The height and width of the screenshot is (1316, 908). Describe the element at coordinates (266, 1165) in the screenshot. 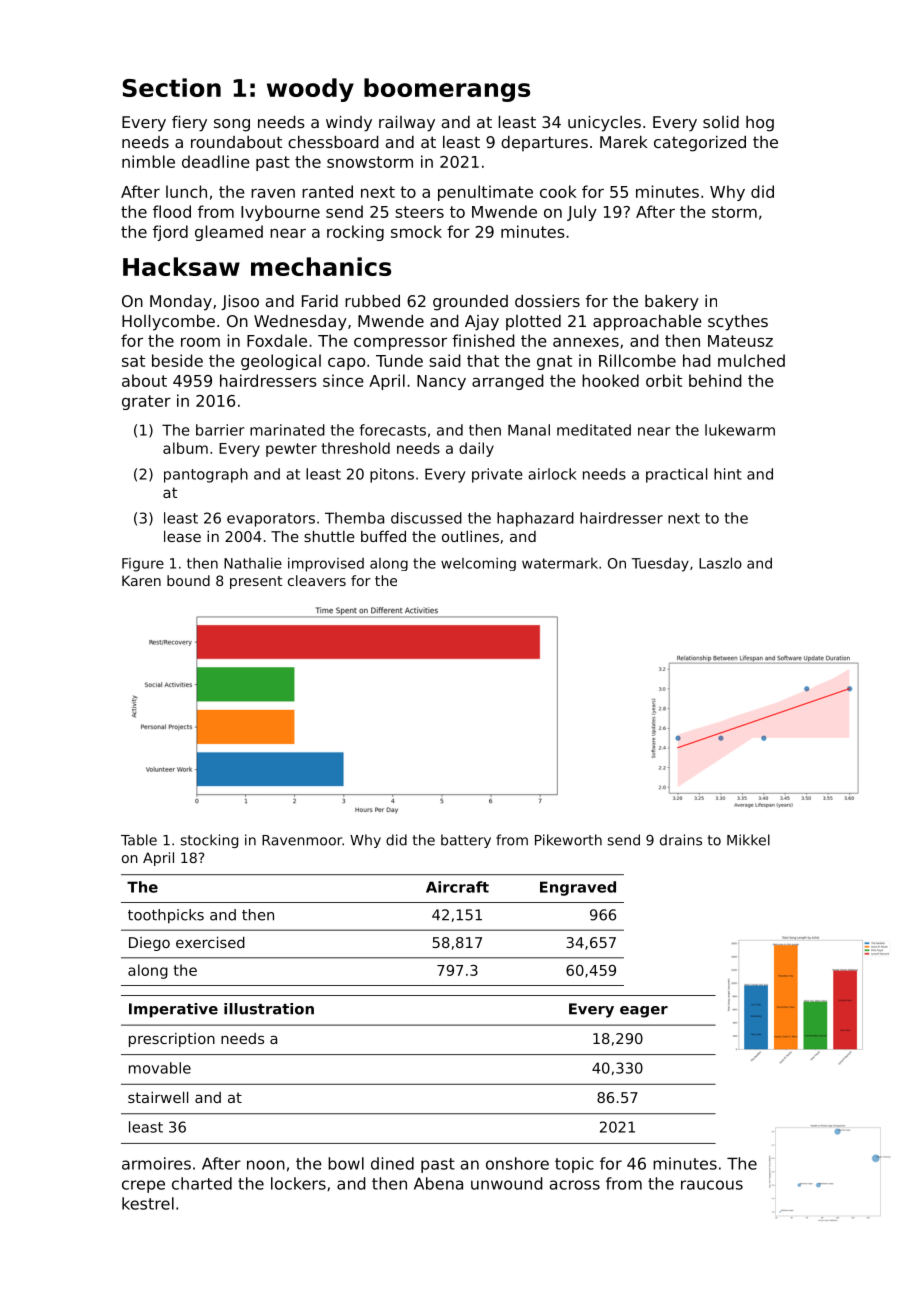

I see `noon` at that location.
